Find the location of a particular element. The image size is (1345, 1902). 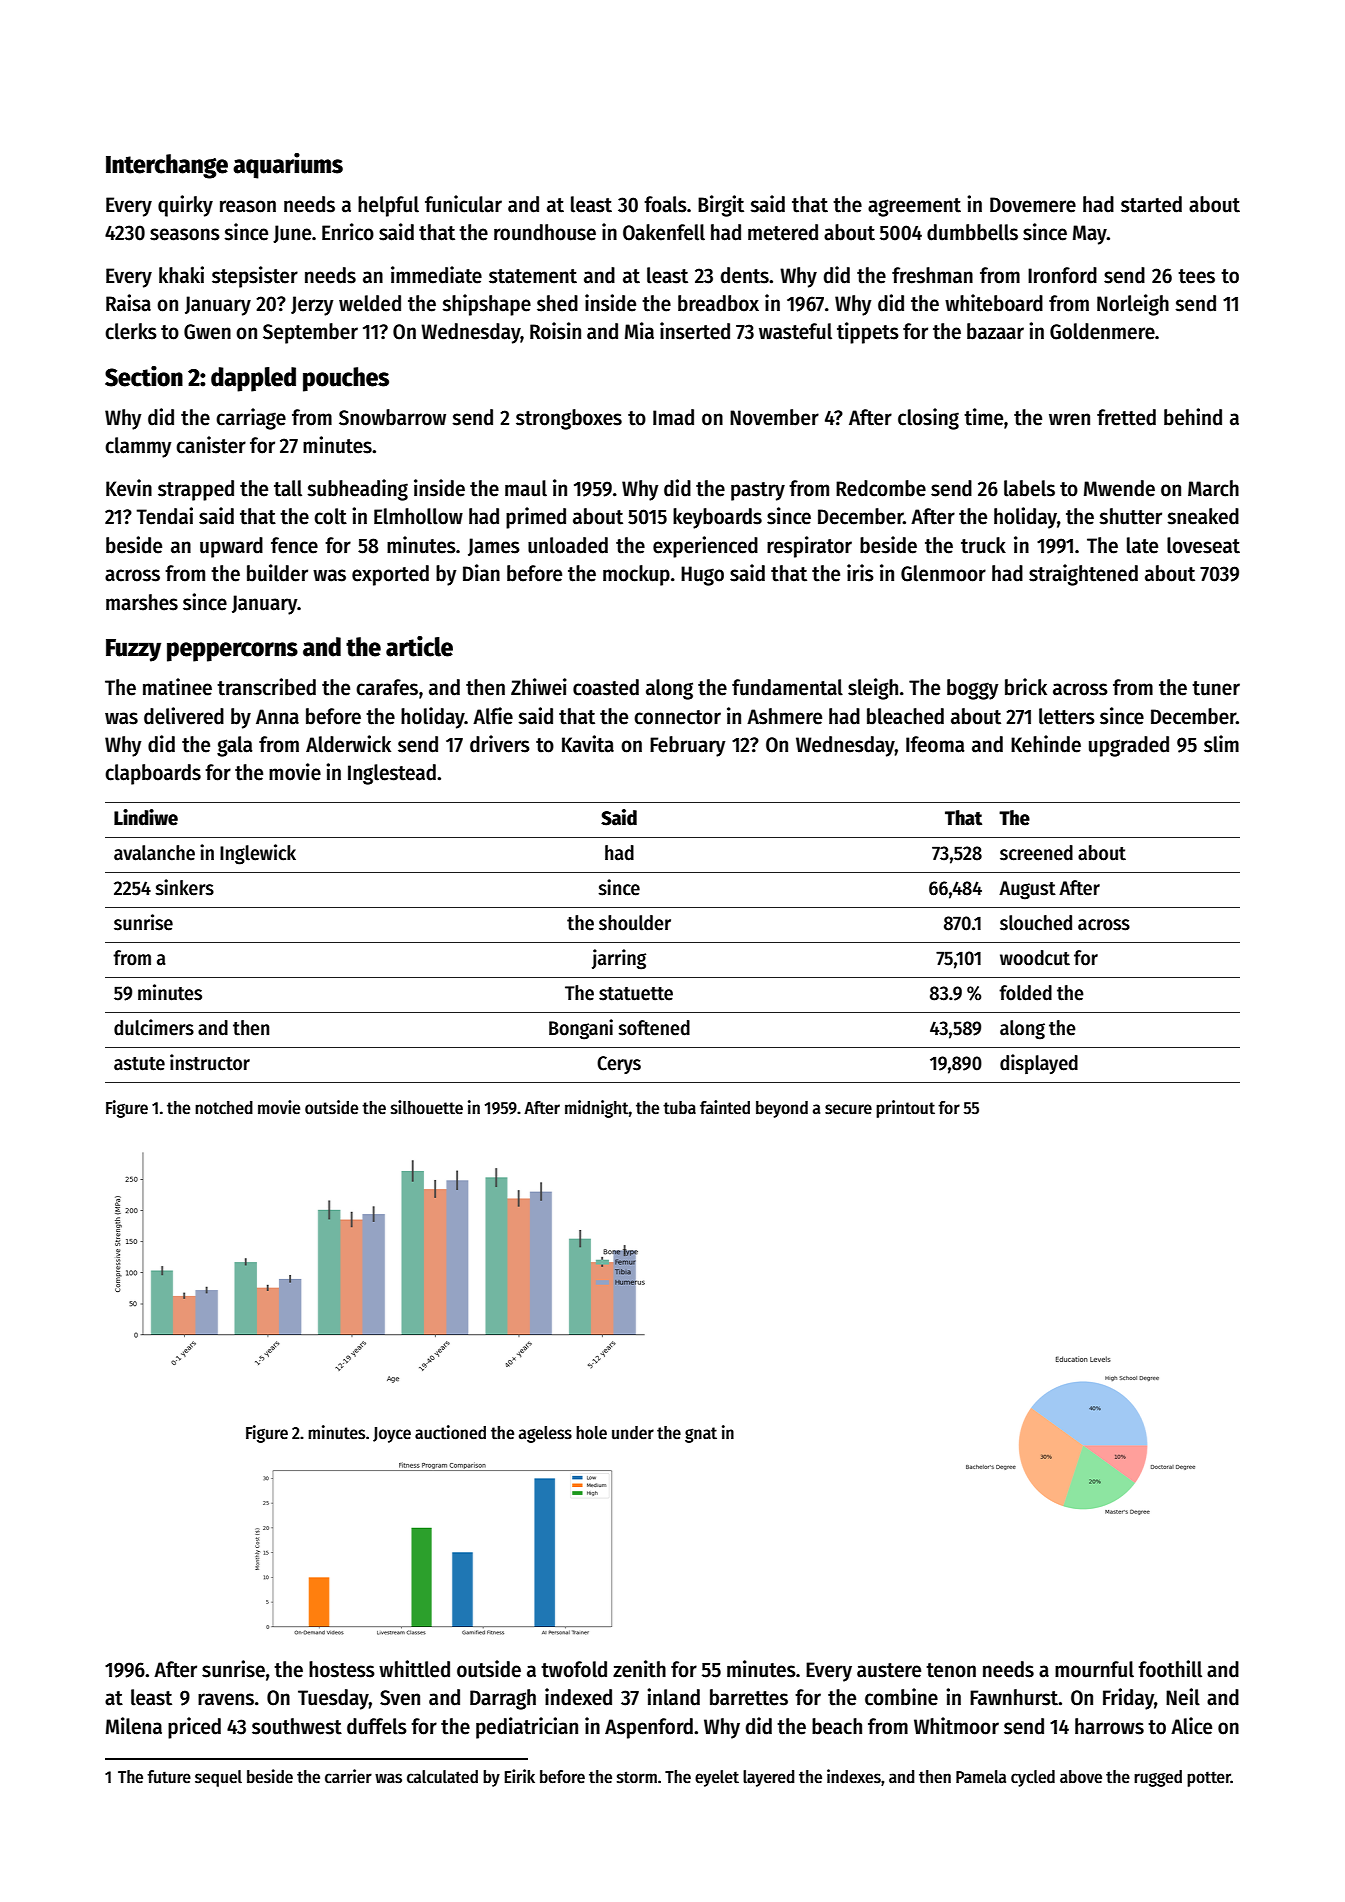

Inglestead is located at coordinates (392, 774).
